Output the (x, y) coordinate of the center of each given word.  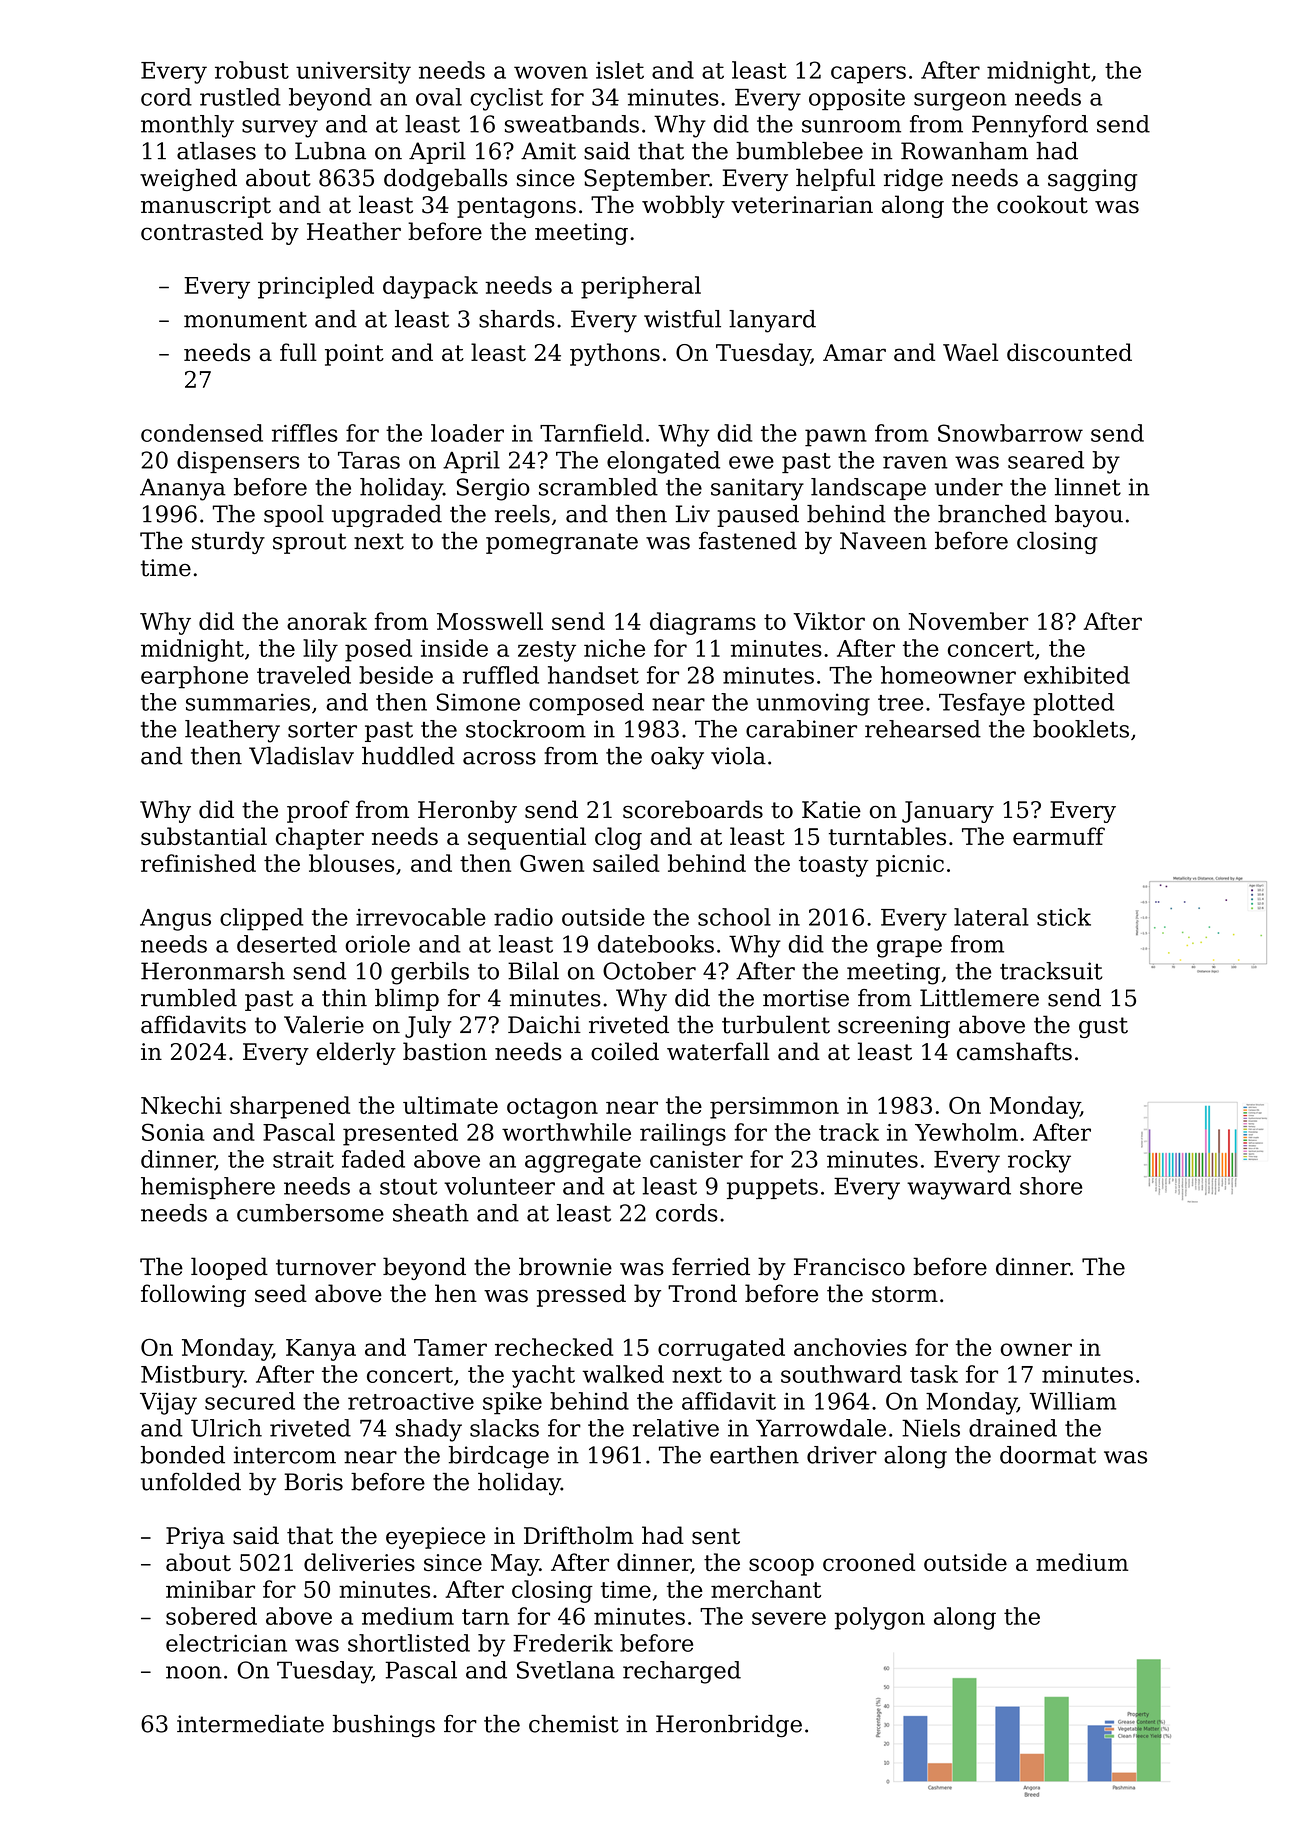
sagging (1092, 180)
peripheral (641, 287)
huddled (408, 756)
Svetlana (566, 1670)
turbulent (776, 1024)
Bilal (533, 971)
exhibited (1077, 675)
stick (1064, 917)
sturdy (228, 542)
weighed (188, 179)
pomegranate (562, 543)
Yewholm (966, 1132)
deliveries (359, 1562)
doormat (1048, 1455)
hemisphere (208, 1188)
